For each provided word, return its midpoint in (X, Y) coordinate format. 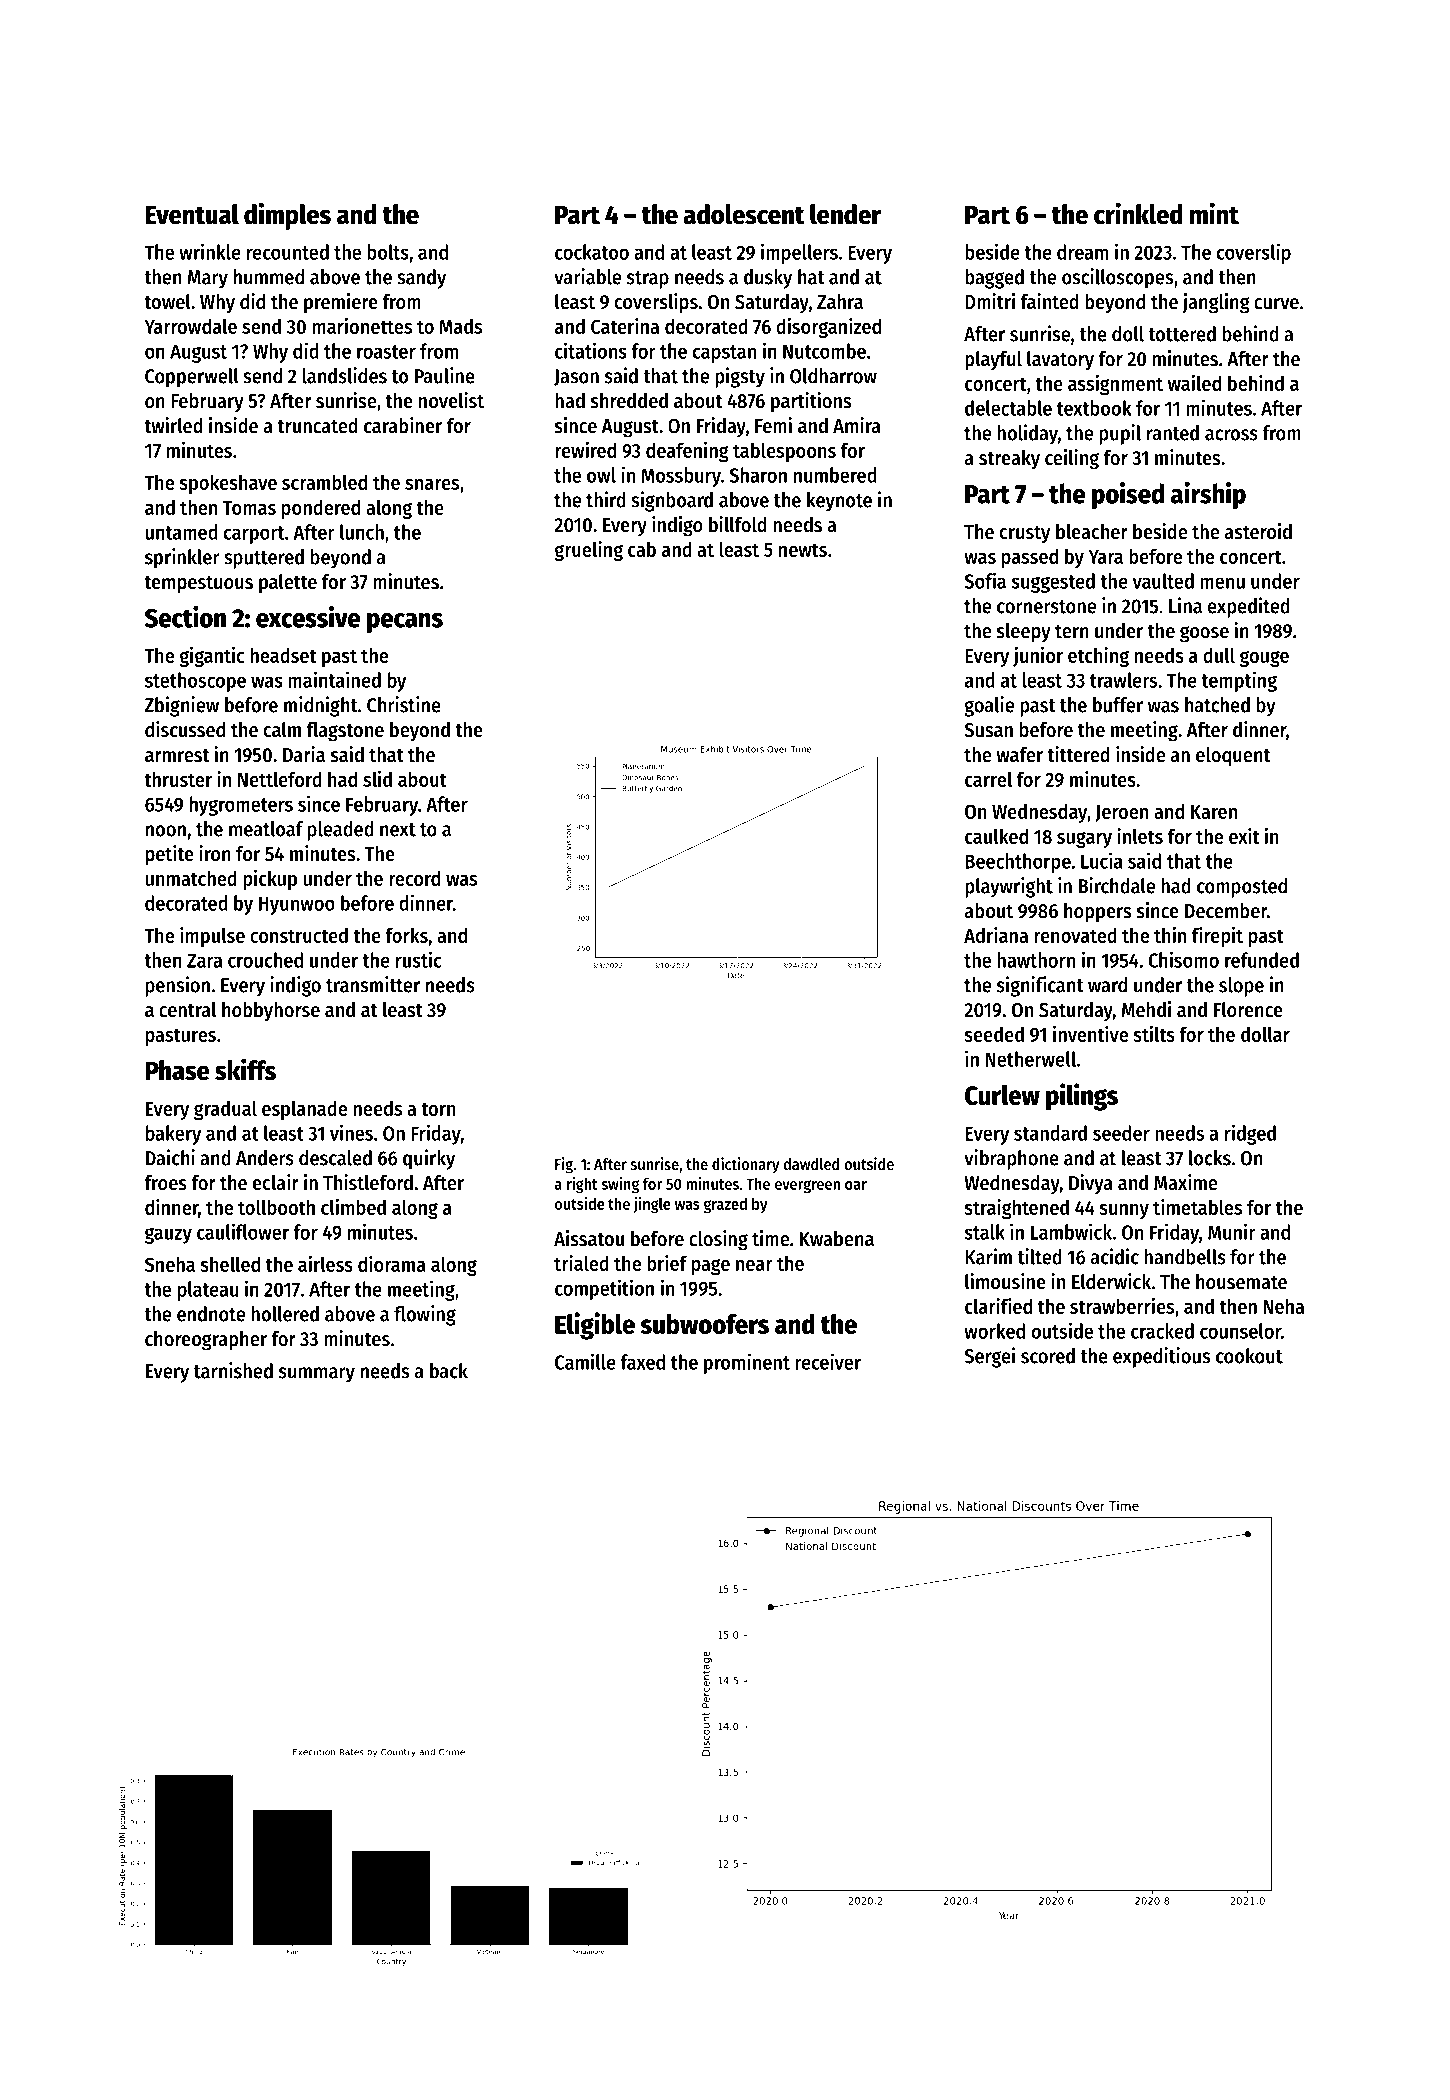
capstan (724, 354)
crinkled (1138, 213)
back (449, 1371)
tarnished (233, 1370)
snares (432, 484)
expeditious (1161, 1357)
